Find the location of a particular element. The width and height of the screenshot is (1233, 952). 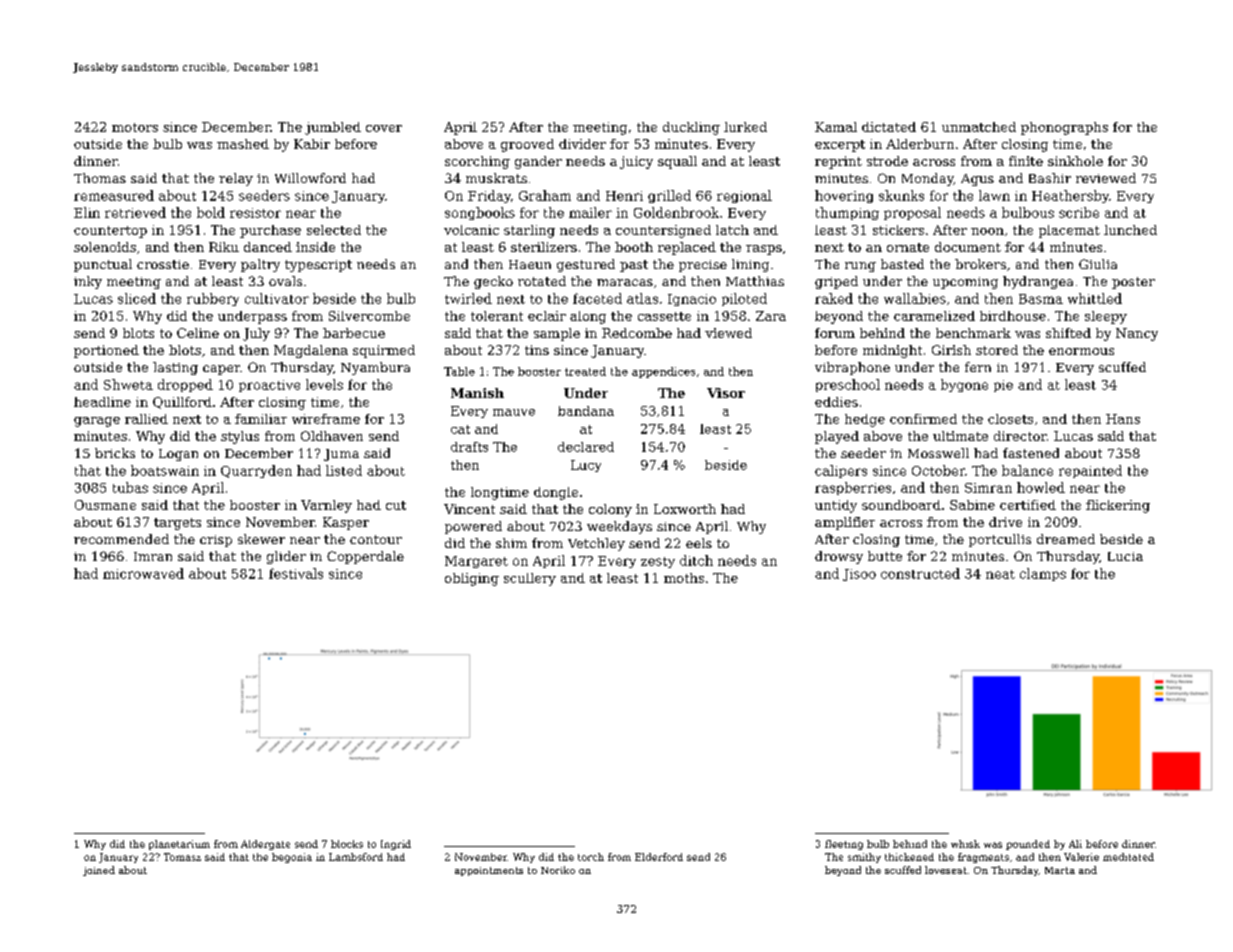

motors is located at coordinates (135, 127).
